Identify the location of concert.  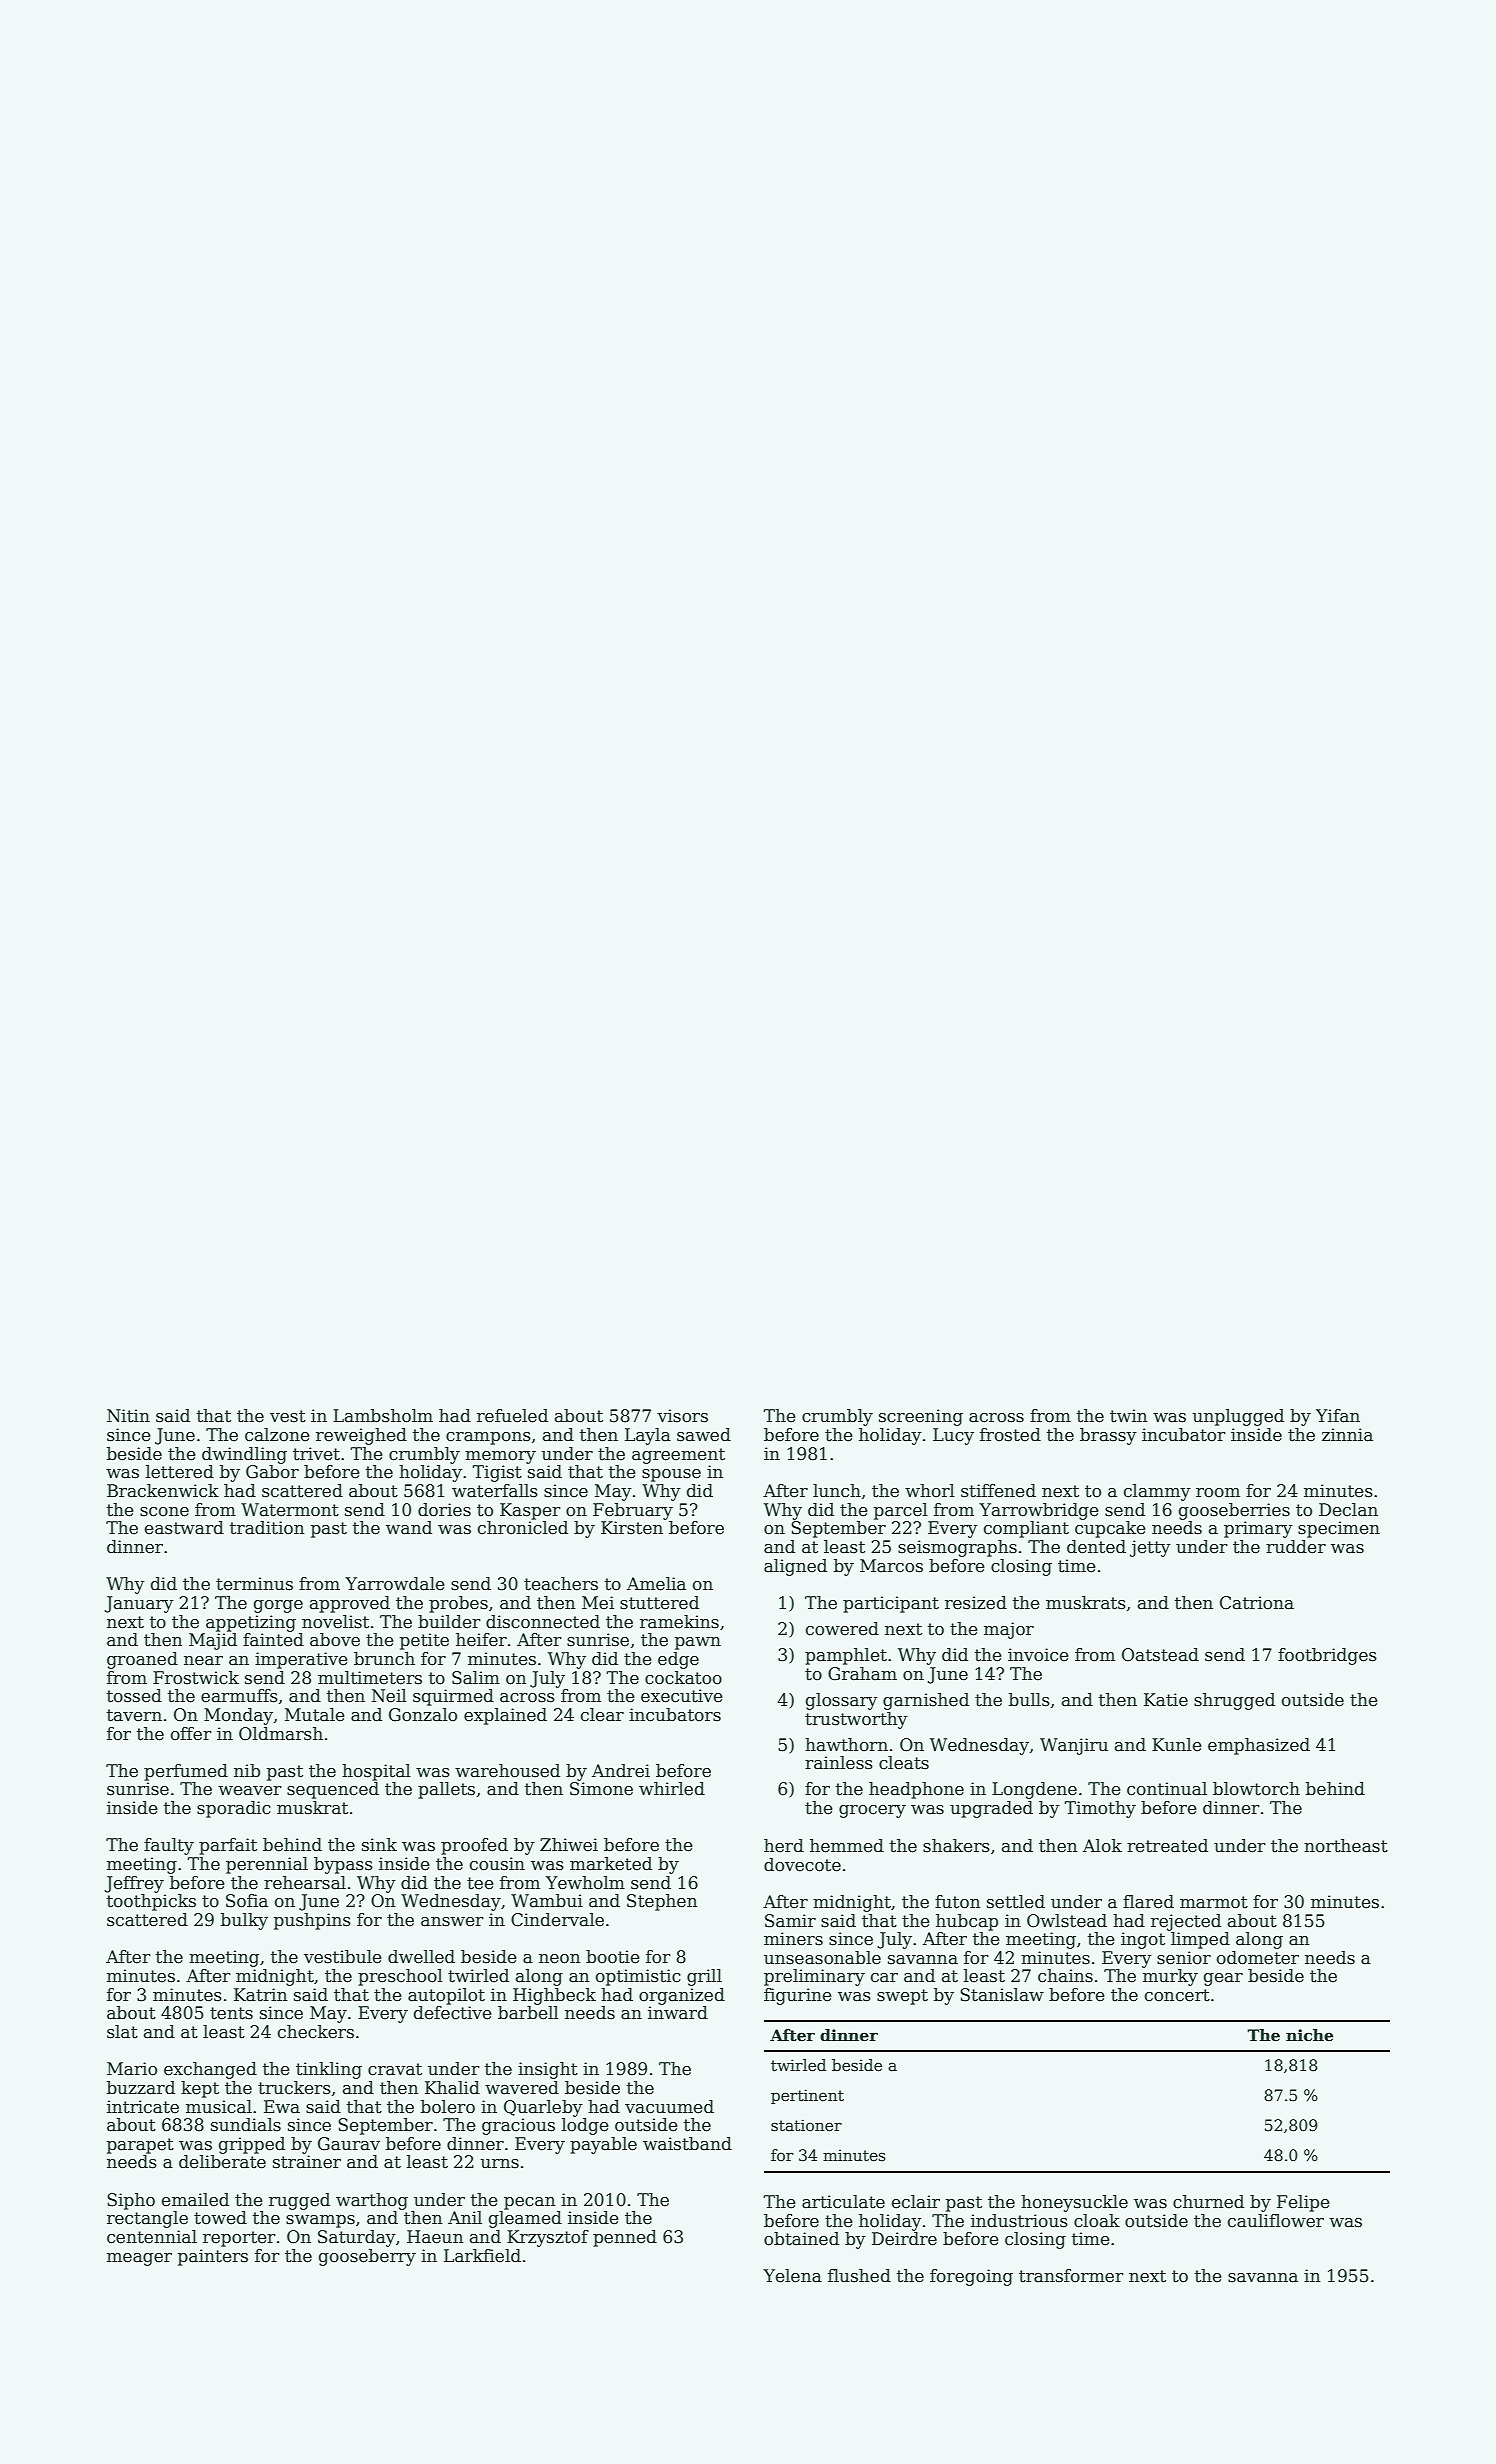
(1177, 1995).
